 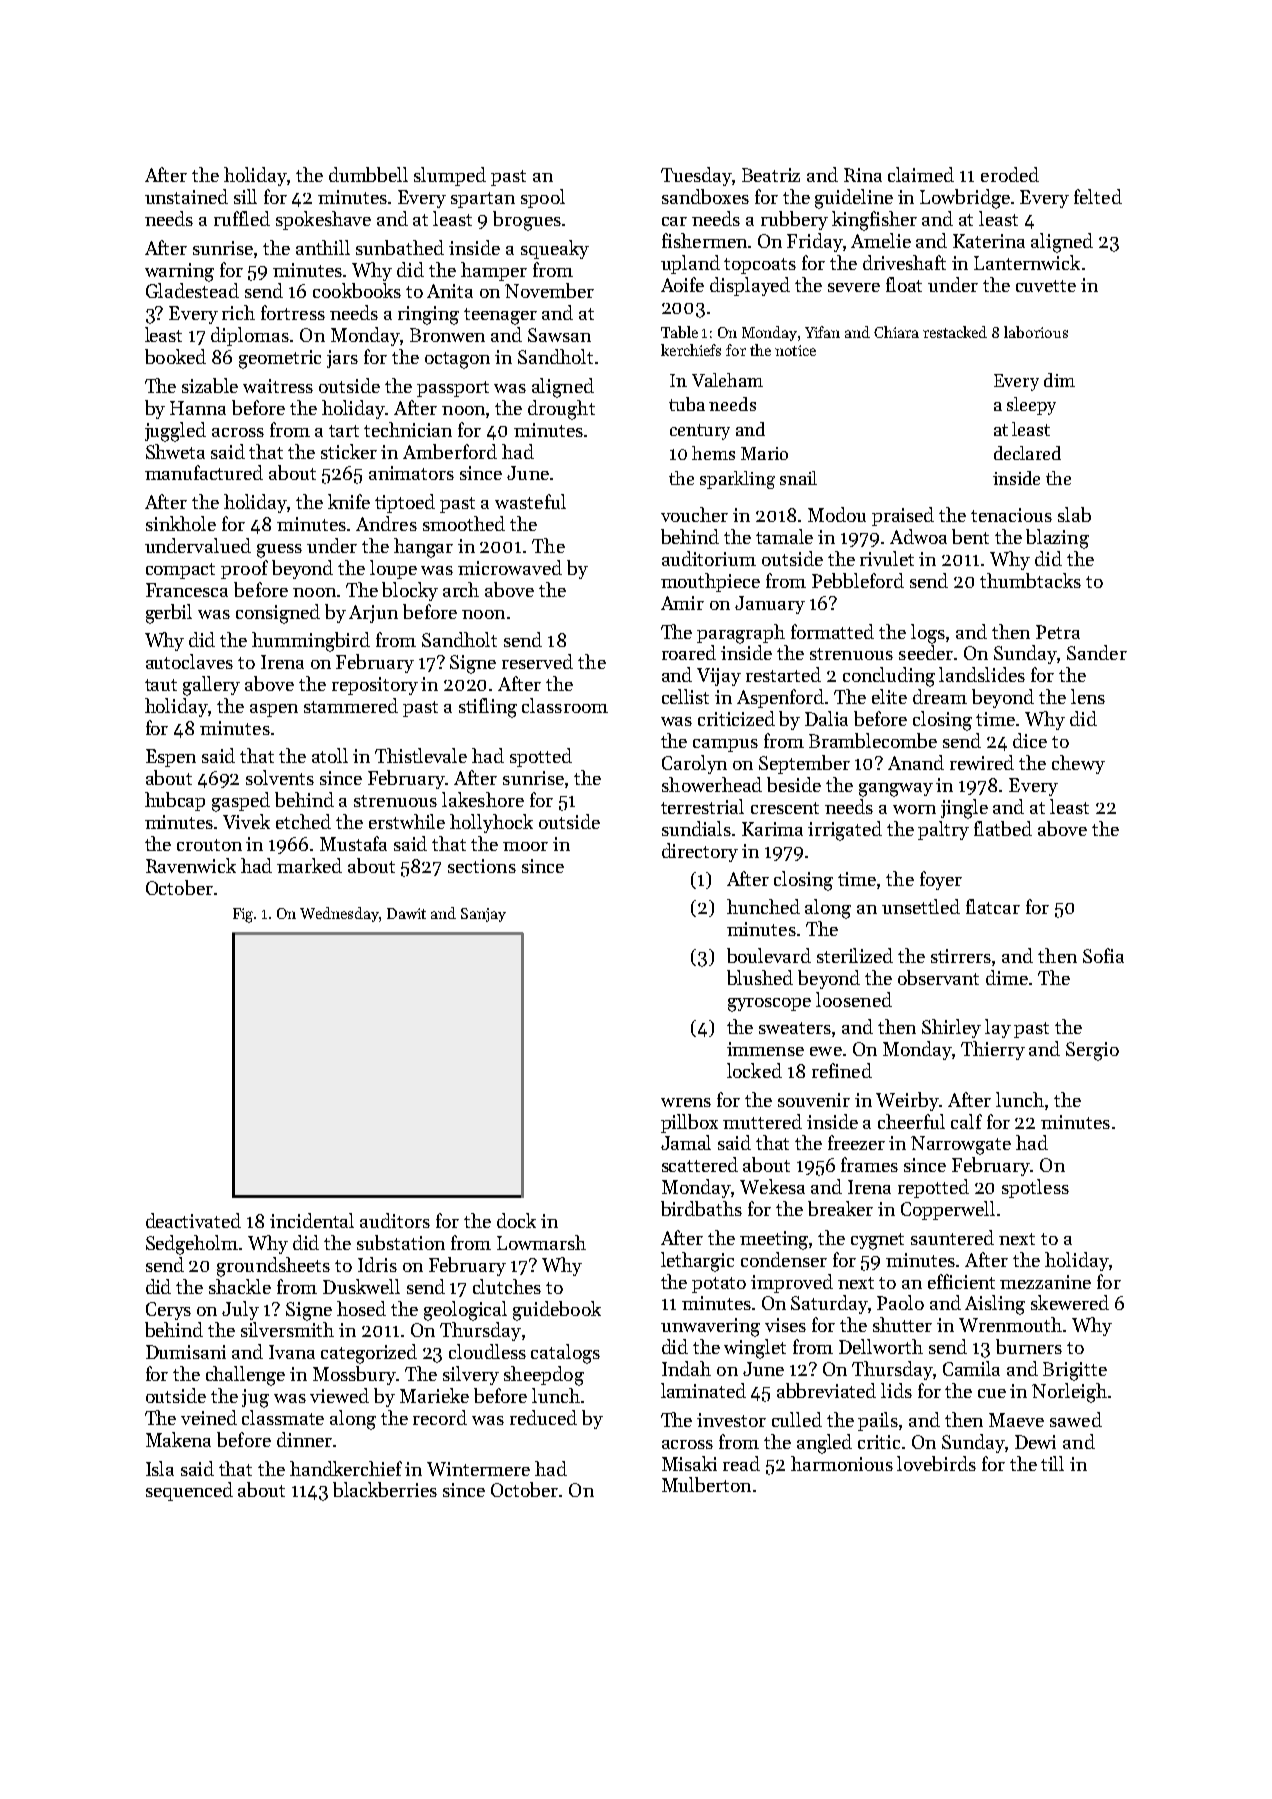 I want to click on spokeshave, so click(x=323, y=220).
